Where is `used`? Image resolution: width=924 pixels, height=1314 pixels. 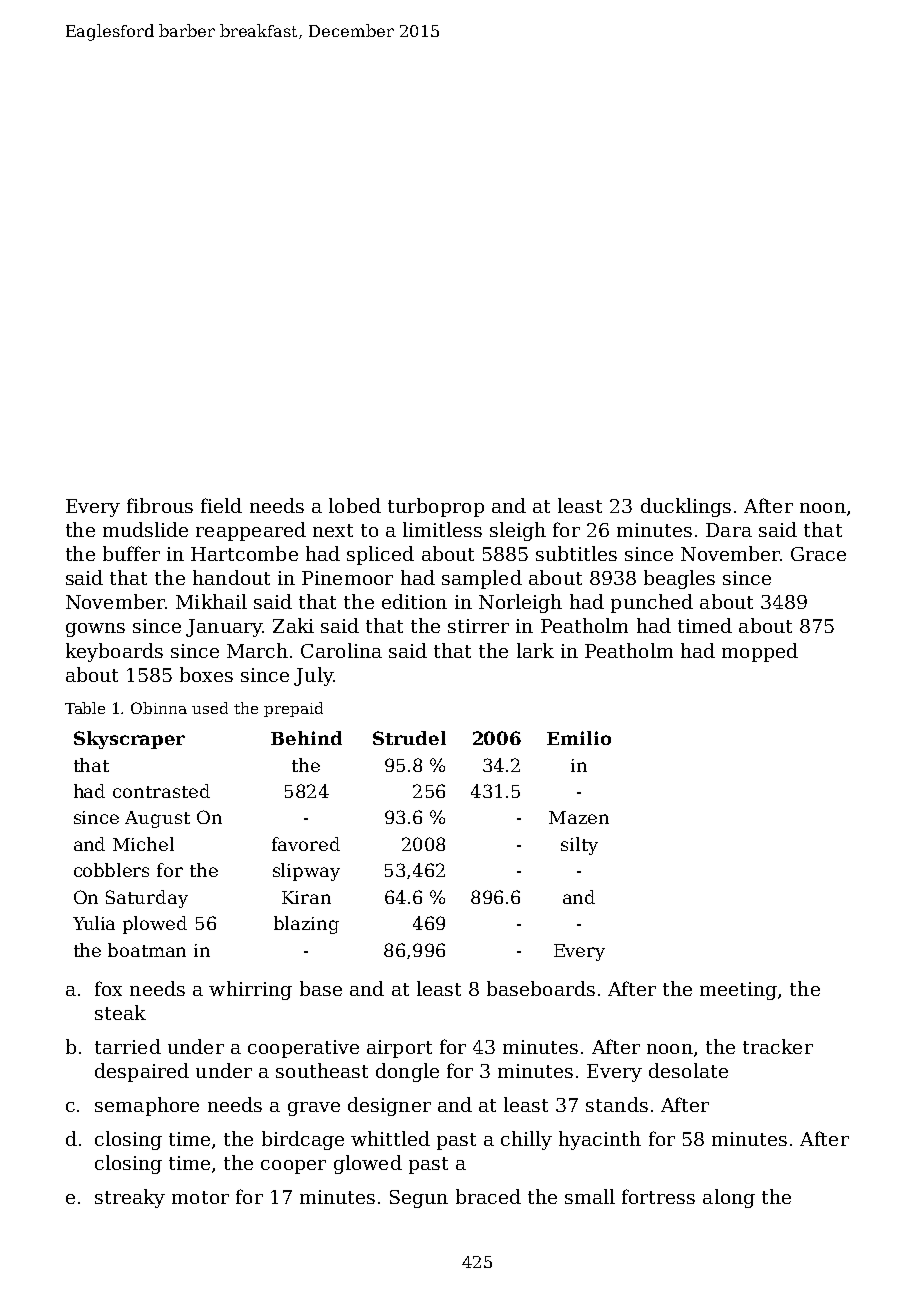
used is located at coordinates (210, 708).
